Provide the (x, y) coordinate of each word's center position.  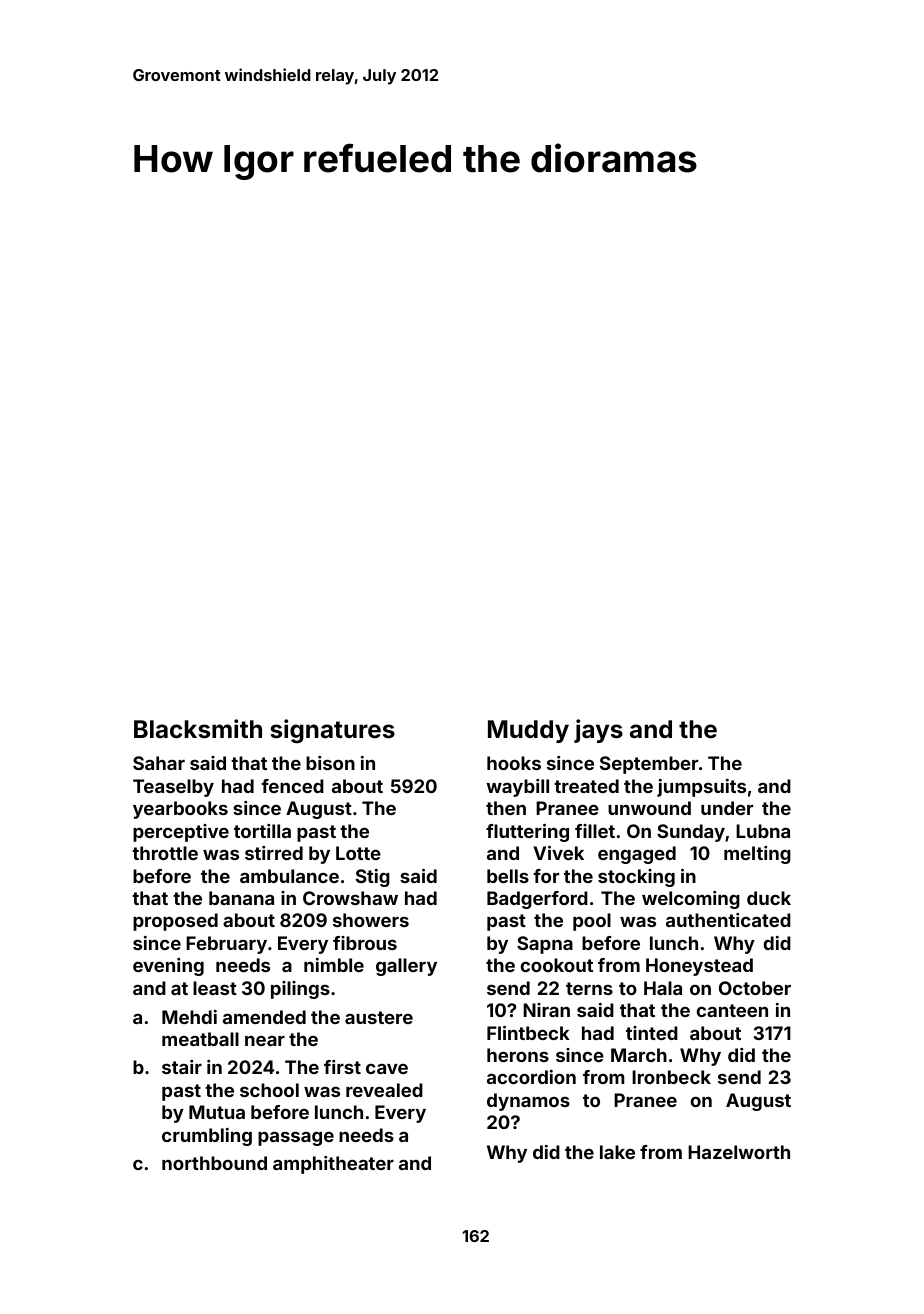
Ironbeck (671, 1077)
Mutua (217, 1112)
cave (387, 1069)
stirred (274, 853)
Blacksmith (198, 729)
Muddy (528, 731)
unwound (649, 808)
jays (598, 731)
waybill (517, 788)
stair (182, 1067)
